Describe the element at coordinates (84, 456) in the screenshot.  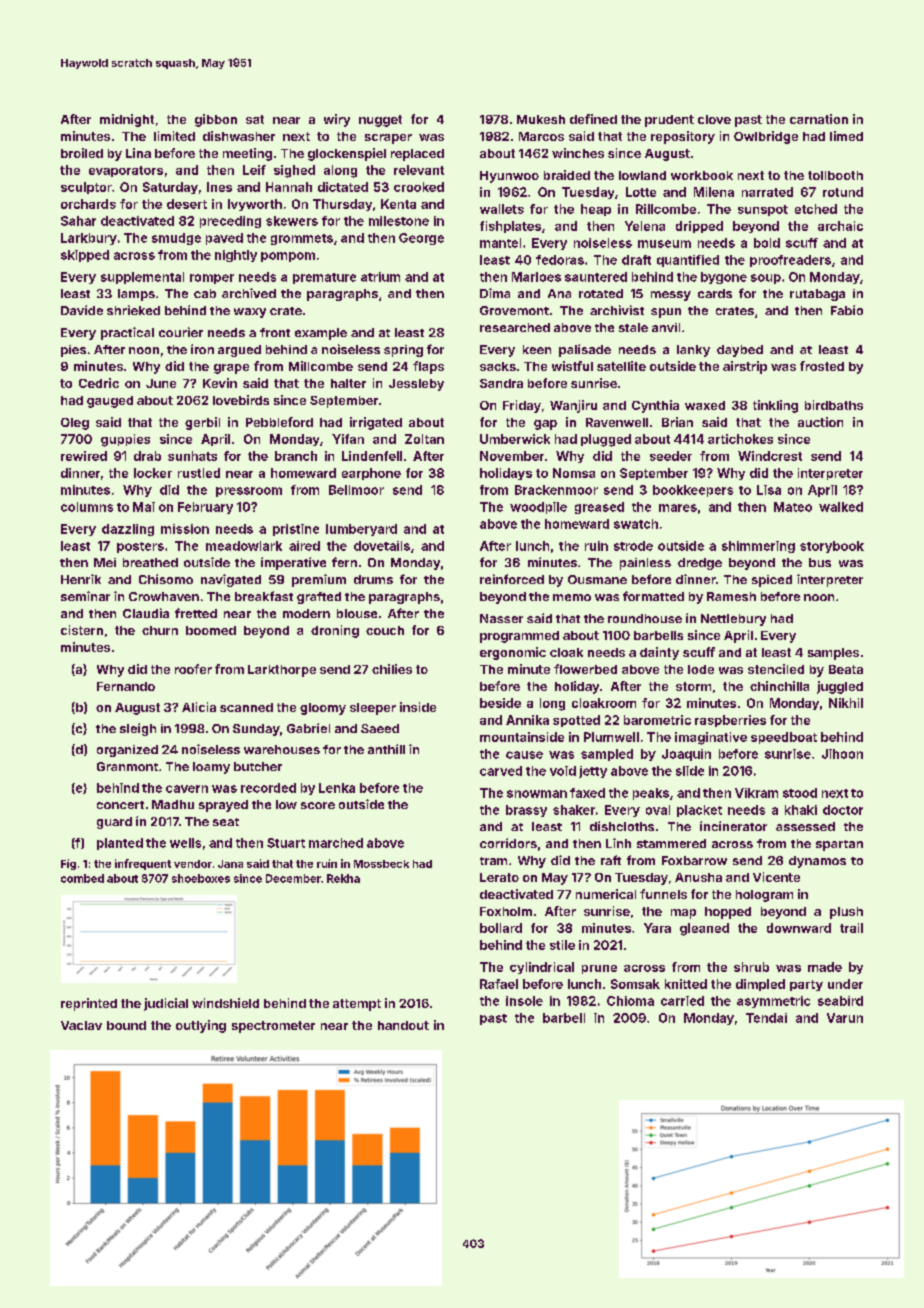
I see `rewired` at that location.
